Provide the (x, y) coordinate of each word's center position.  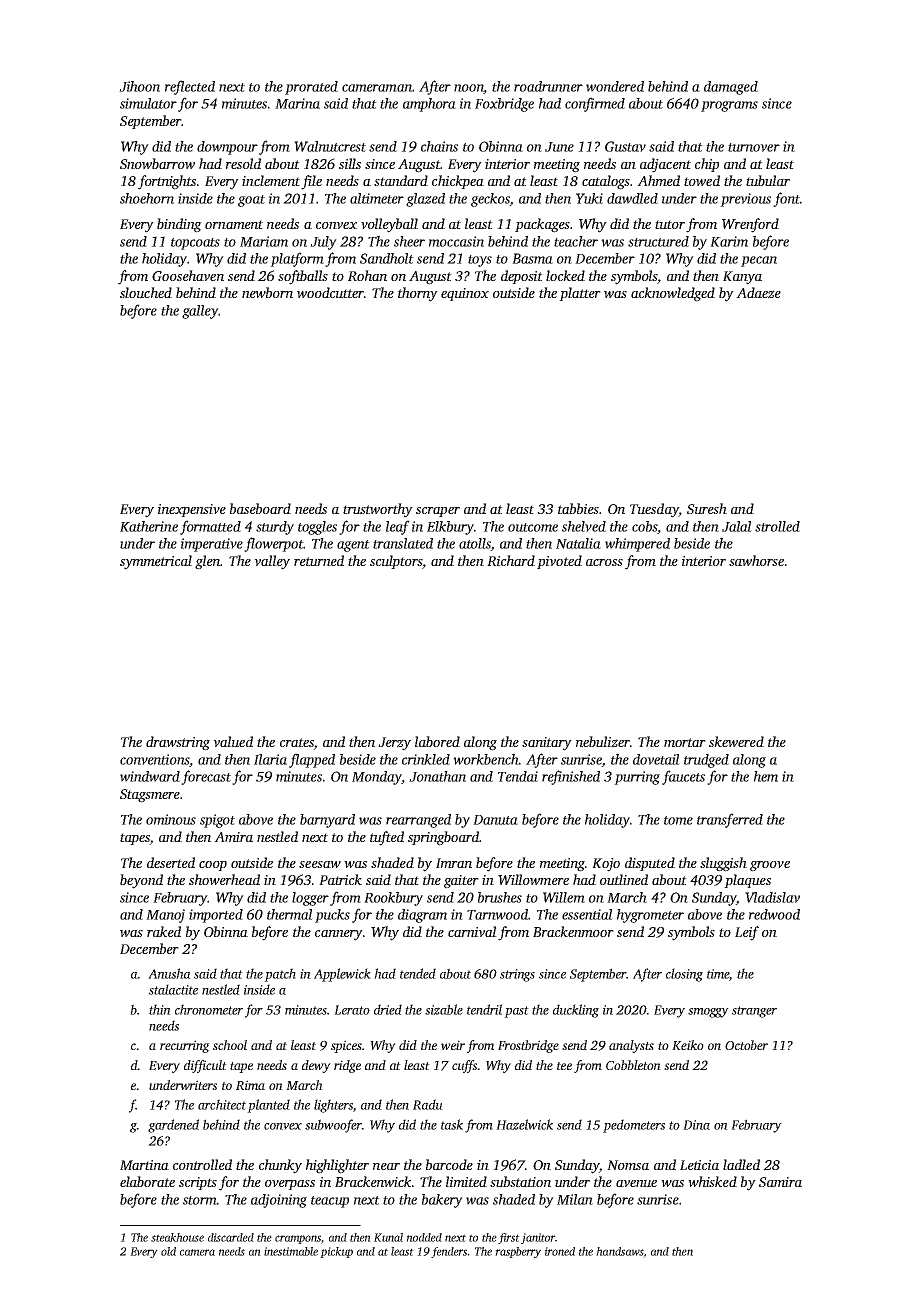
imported (216, 916)
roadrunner (548, 86)
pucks (332, 916)
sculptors (396, 562)
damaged (731, 88)
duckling (576, 1011)
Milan (575, 1199)
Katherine (149, 526)
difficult (205, 1066)
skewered (736, 741)
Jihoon (139, 86)
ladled (741, 1164)
